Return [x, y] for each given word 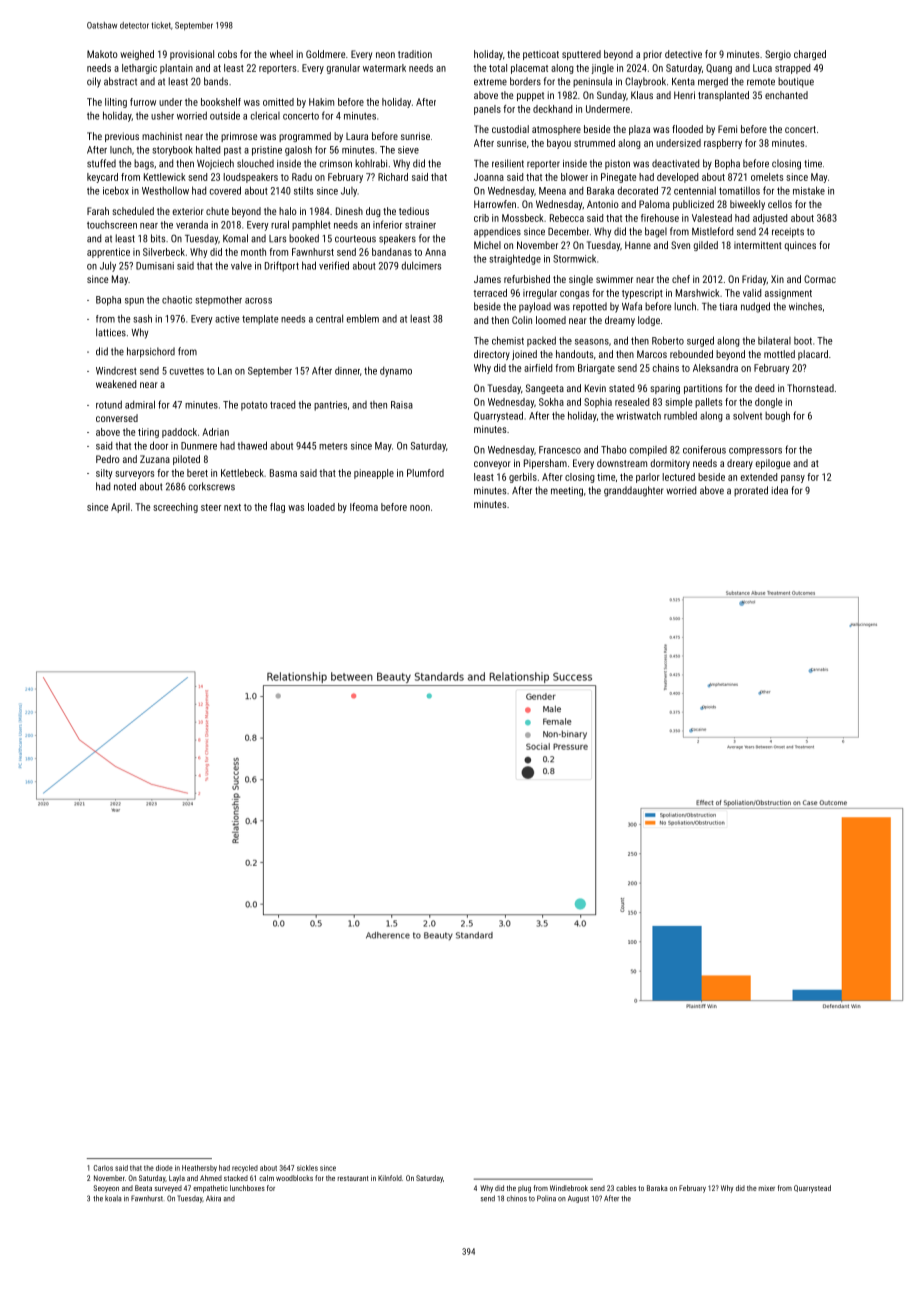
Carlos [103, 1168]
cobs [227, 54]
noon [420, 508]
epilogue [773, 464]
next [232, 507]
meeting [567, 492]
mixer [767, 1188]
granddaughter [633, 491]
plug [524, 1189]
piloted [186, 460]
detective [683, 54]
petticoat [541, 55]
